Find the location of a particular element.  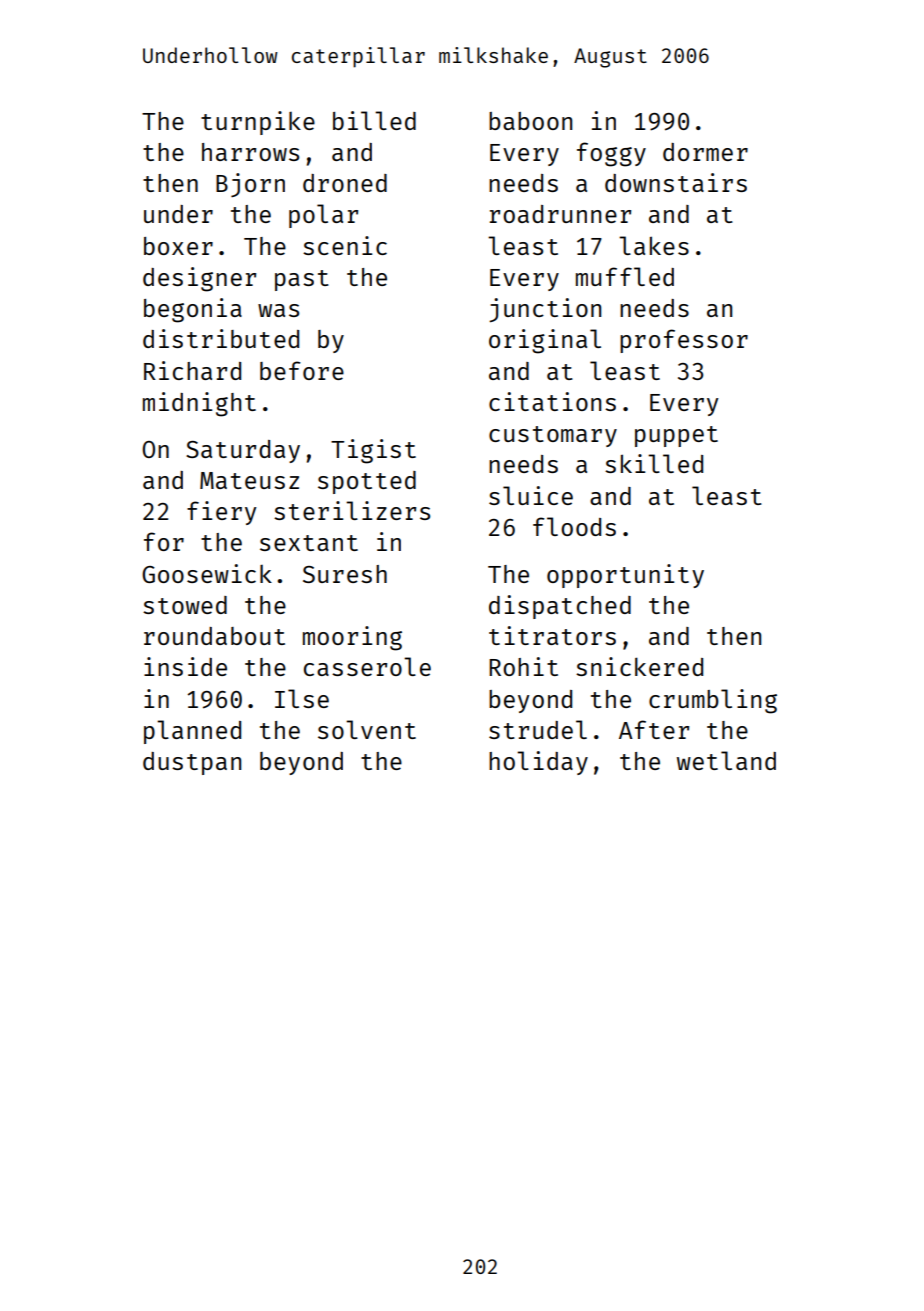

baboon is located at coordinates (530, 121).
